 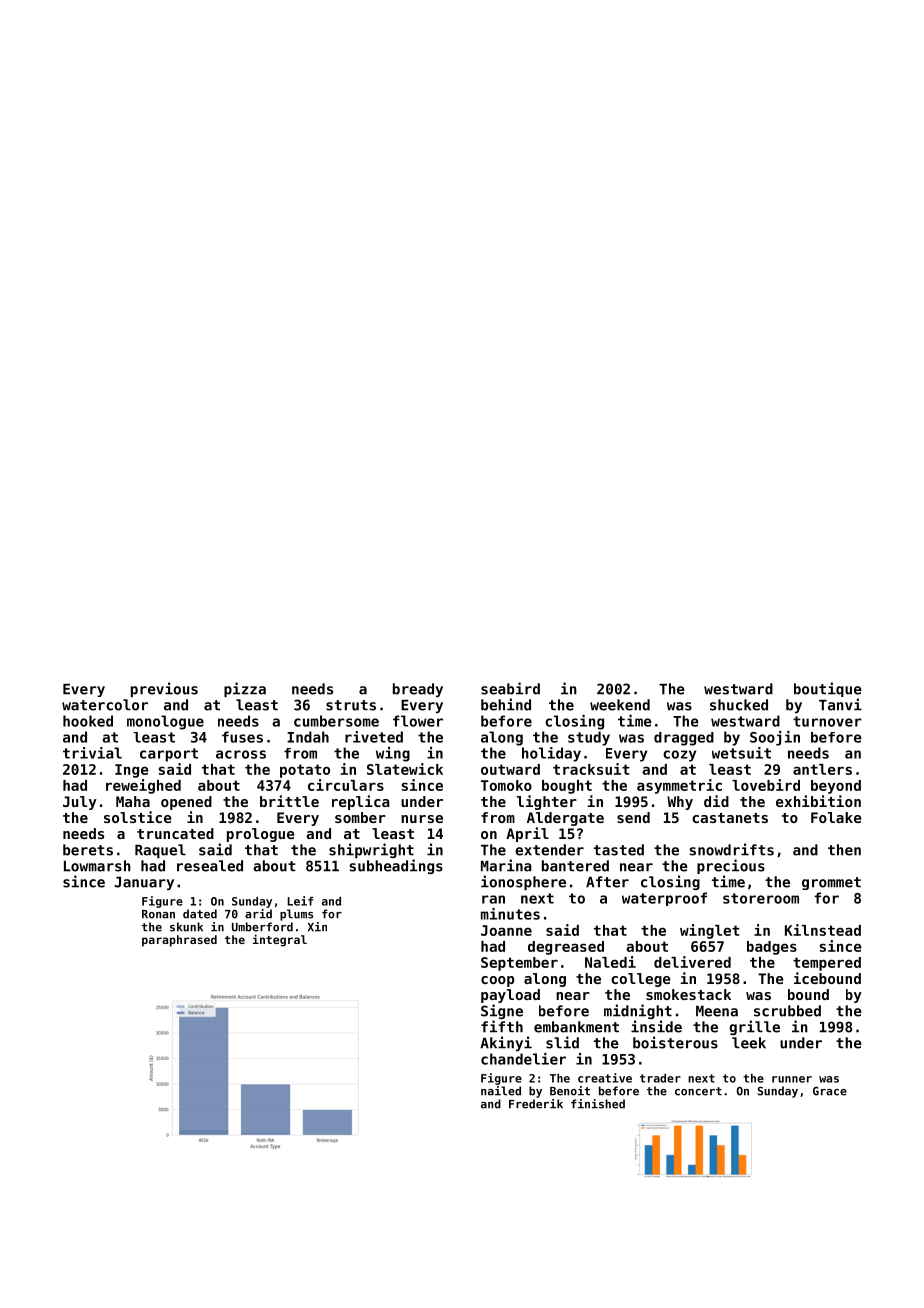 I want to click on nailed, so click(x=501, y=1091).
